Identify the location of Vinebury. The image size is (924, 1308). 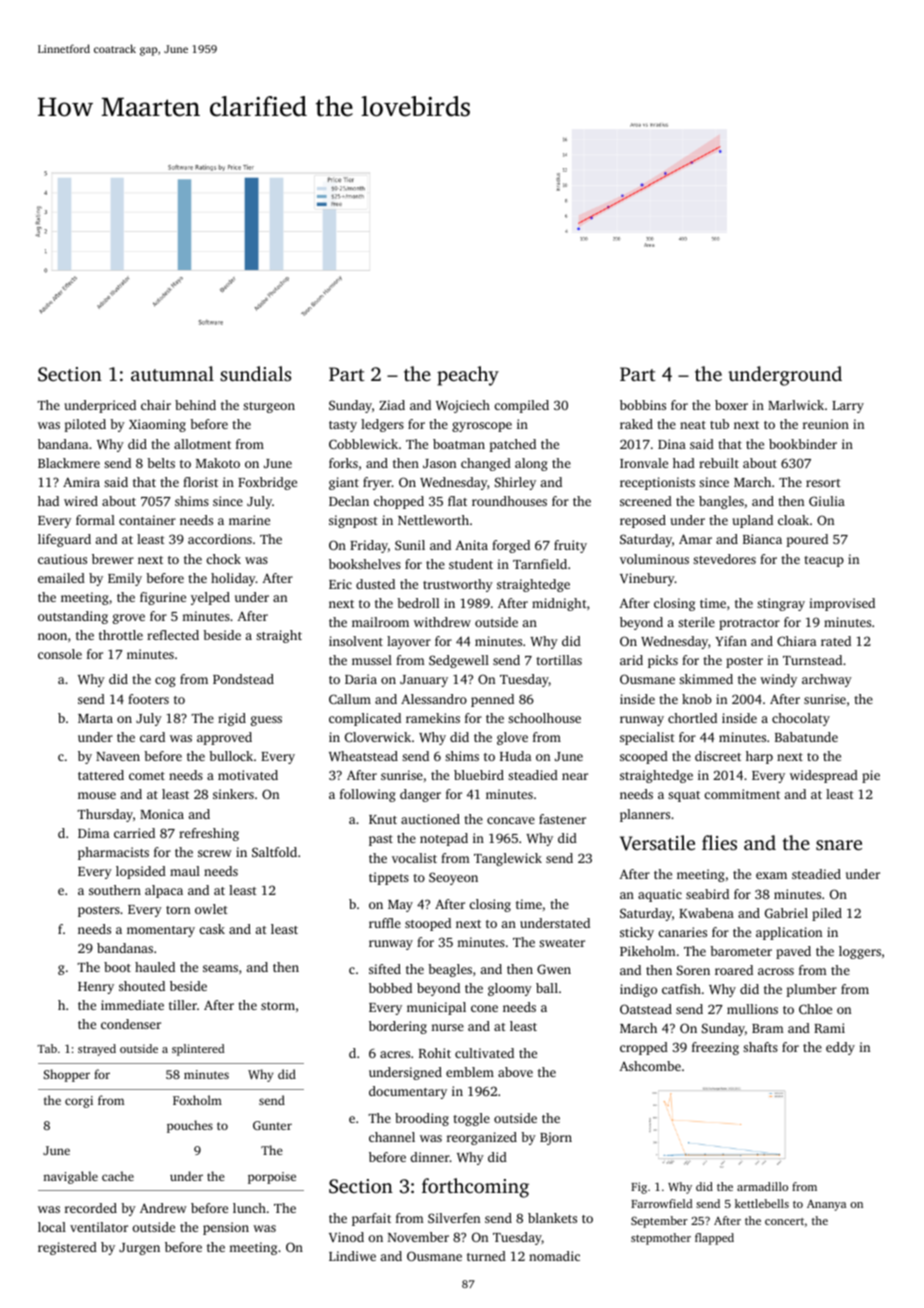
(647, 579).
